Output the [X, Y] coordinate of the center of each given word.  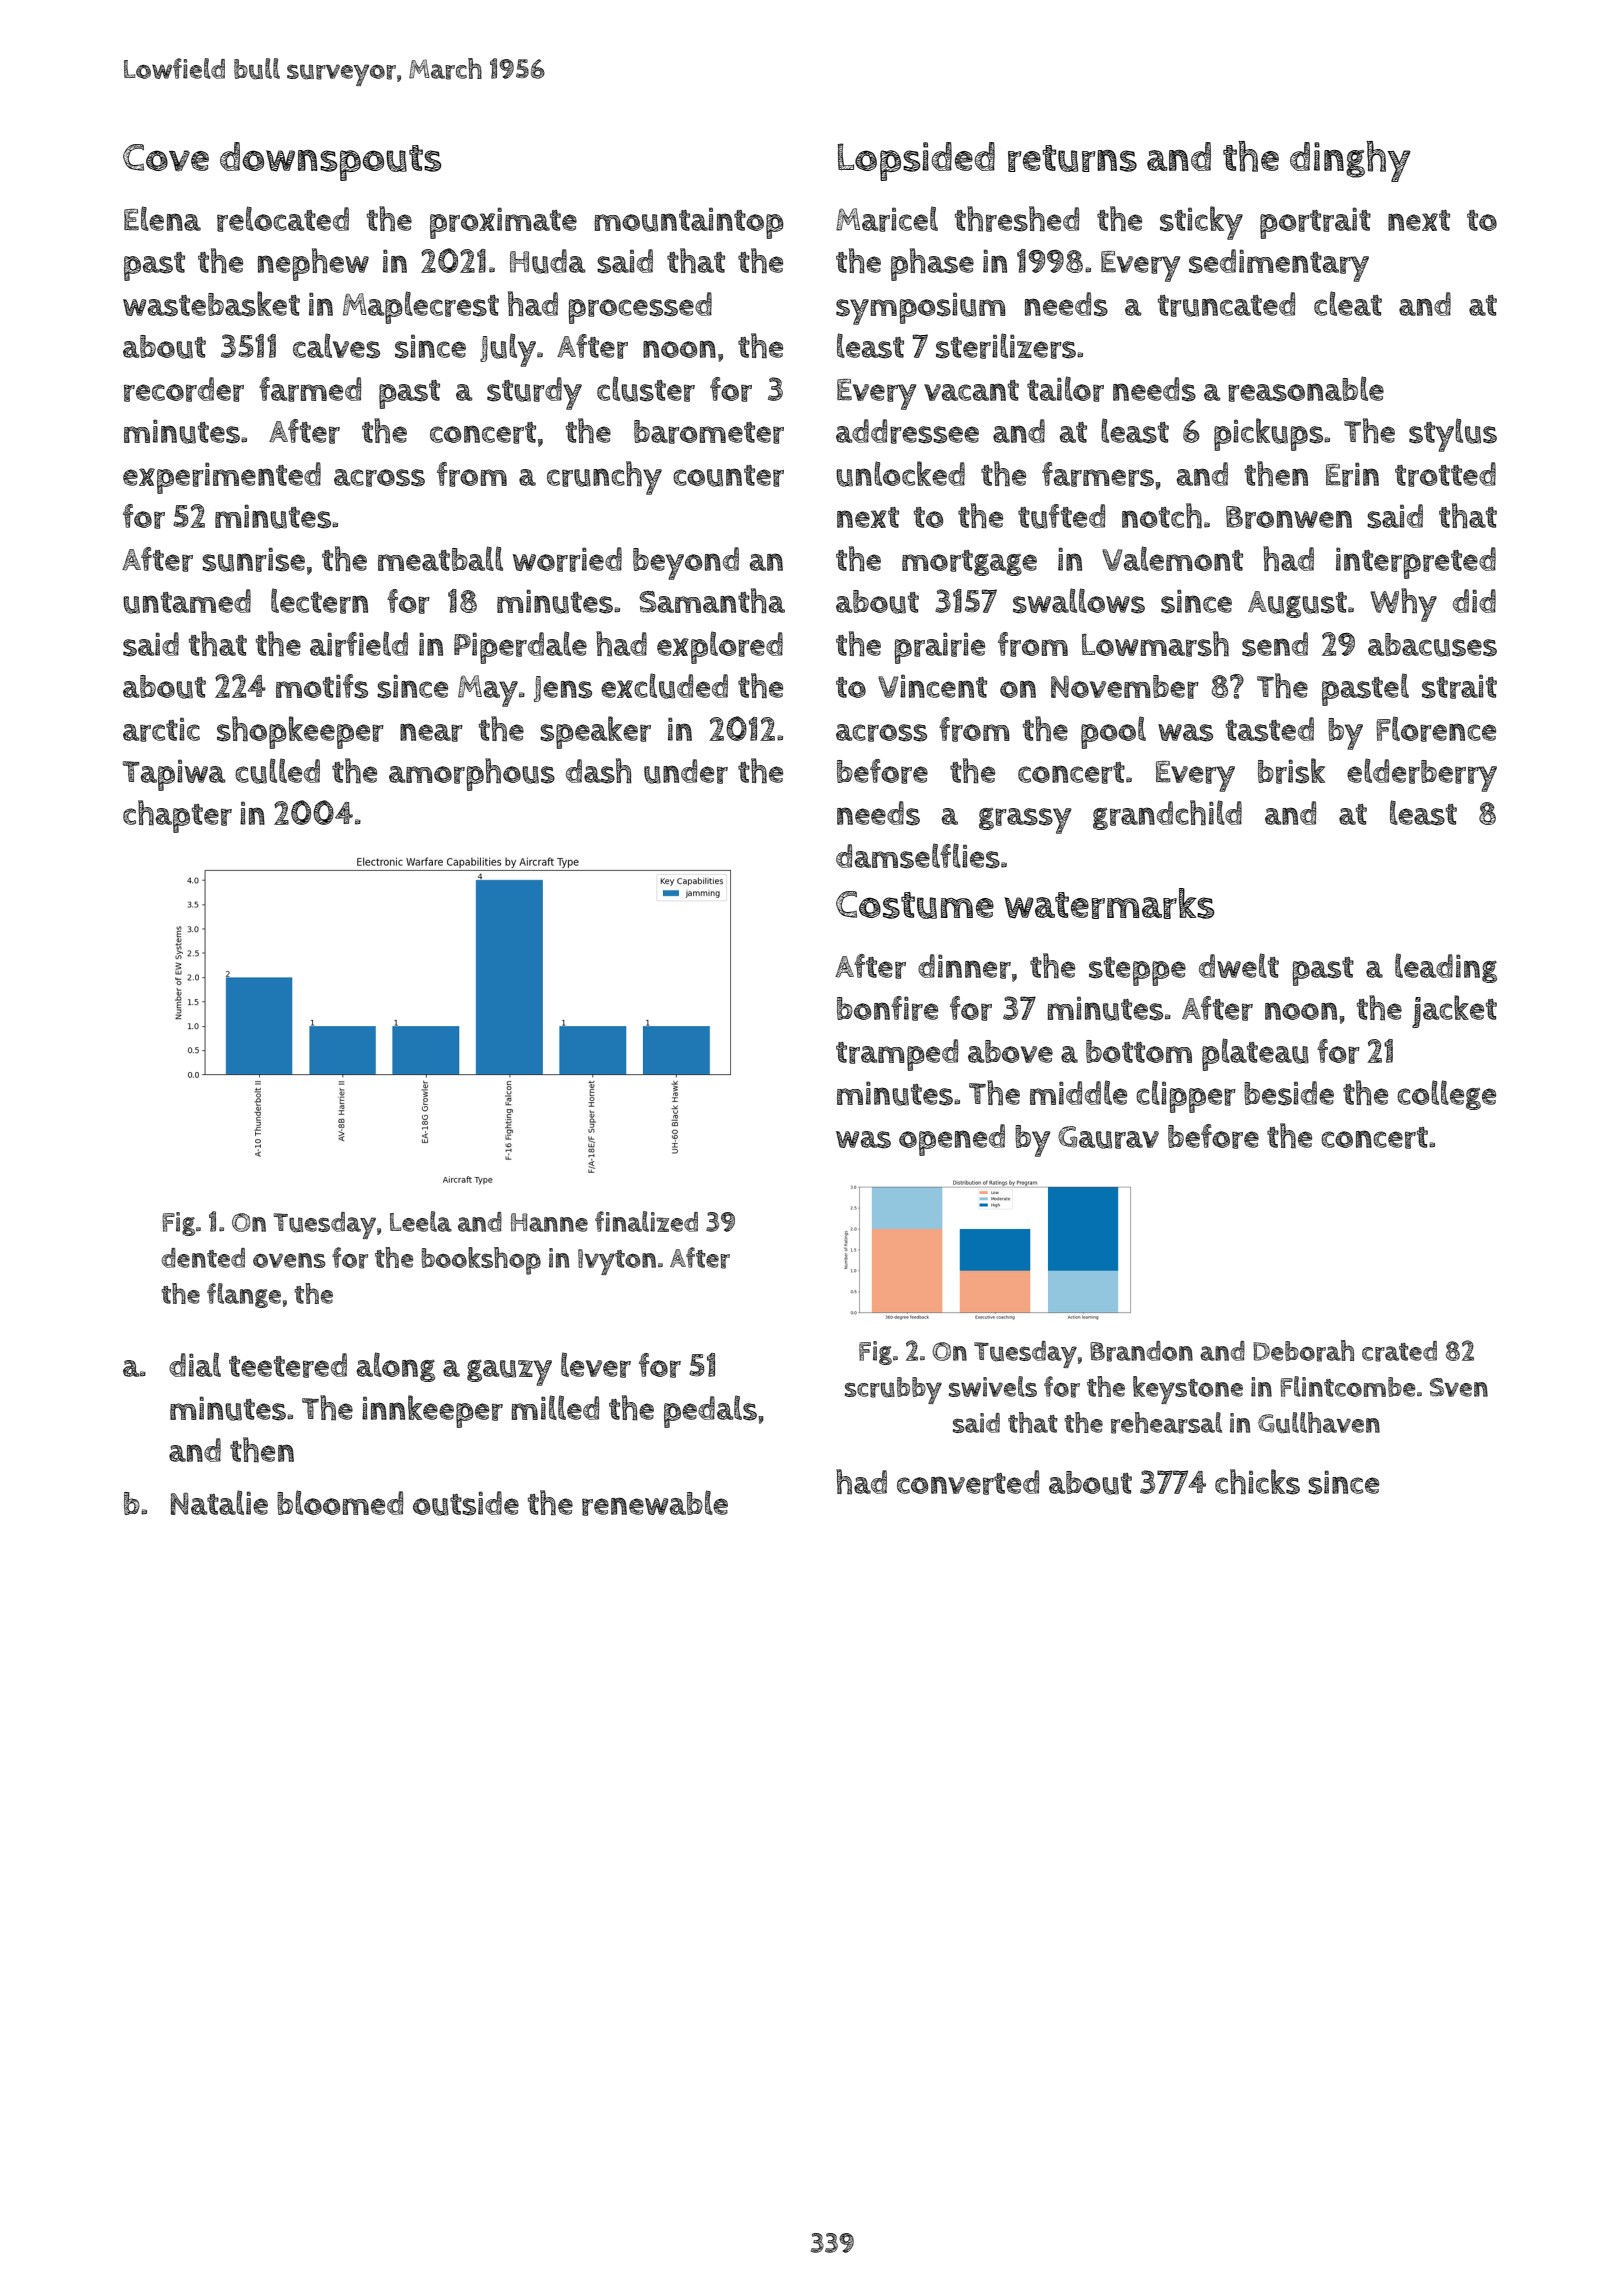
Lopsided [916, 161]
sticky [1201, 223]
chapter [177, 816]
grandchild [1167, 815]
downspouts [331, 161]
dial [195, 1364]
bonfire [887, 1008]
